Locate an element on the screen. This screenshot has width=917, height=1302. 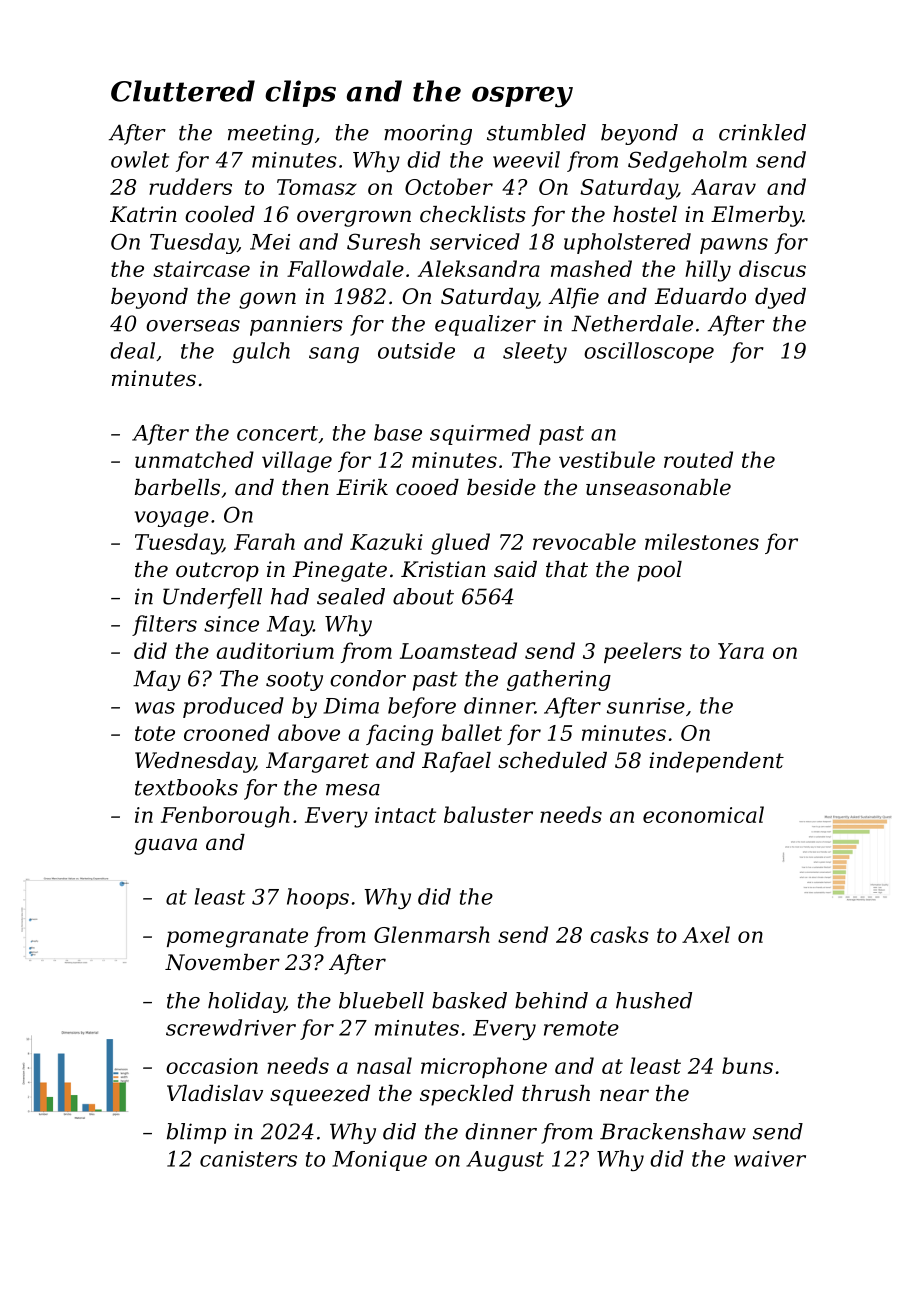
dyed is located at coordinates (780, 298).
